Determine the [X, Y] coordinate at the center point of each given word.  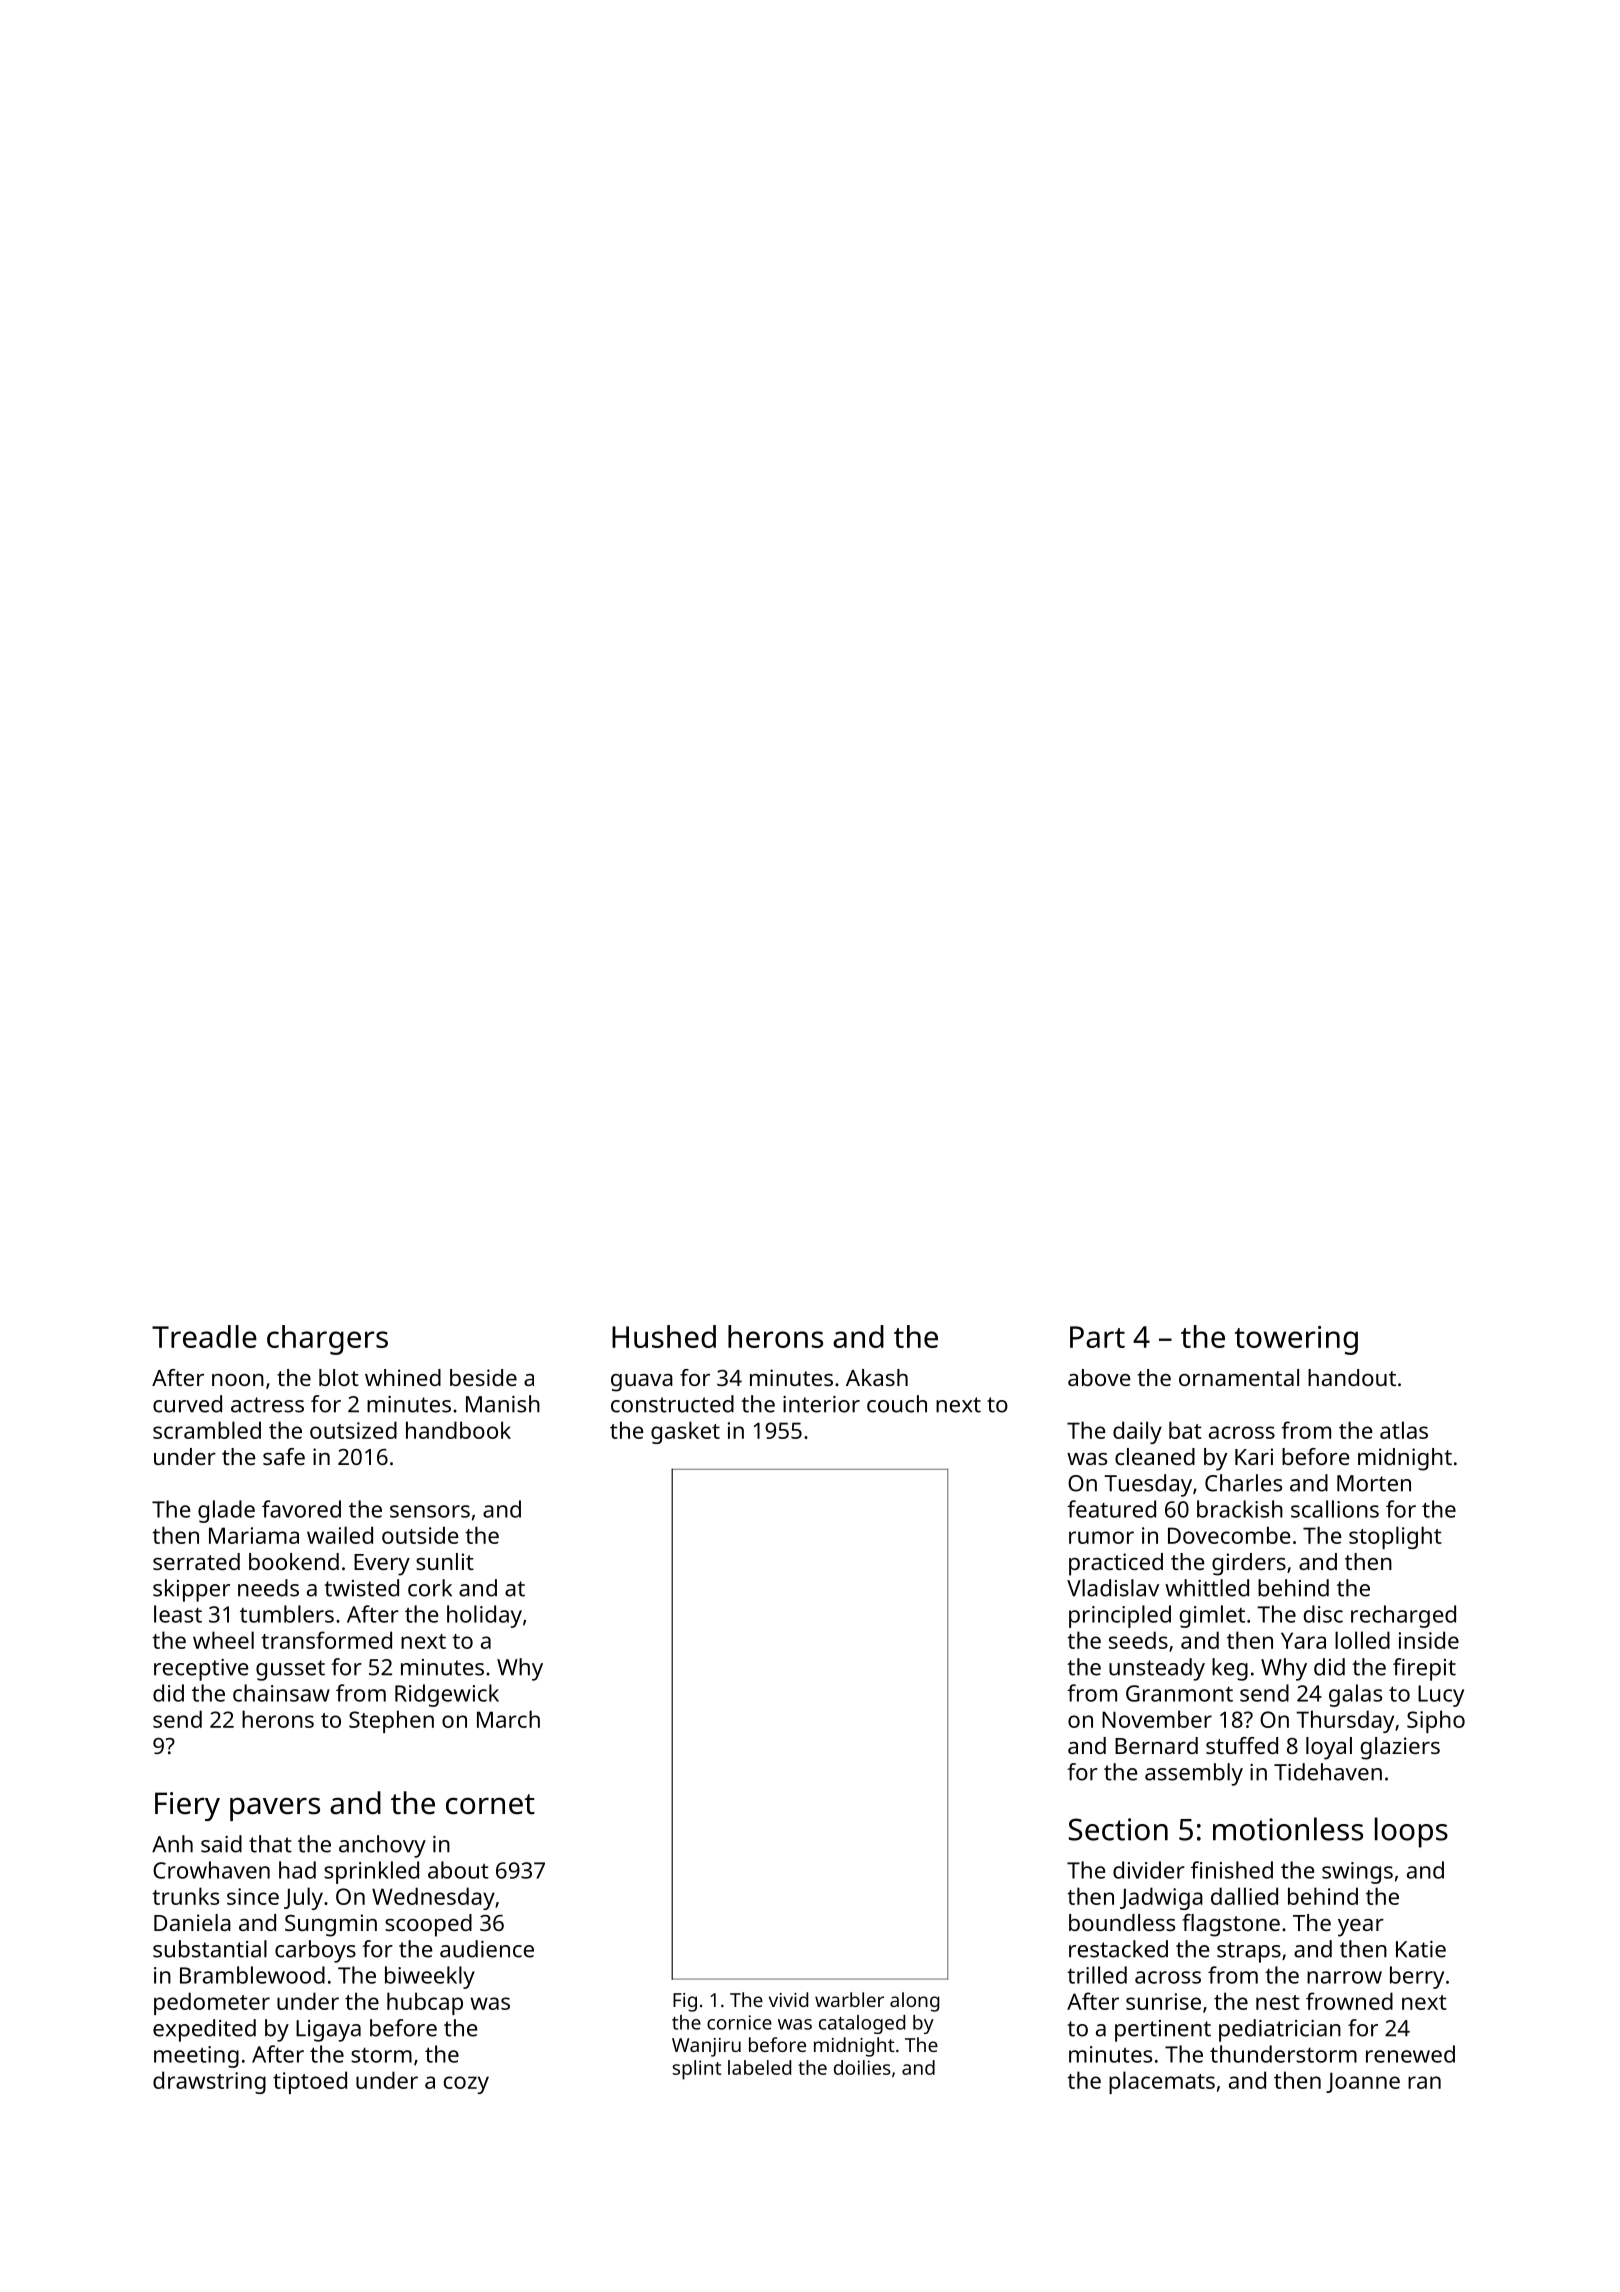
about [458, 1870]
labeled [759, 2067]
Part [1097, 1337]
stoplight [1395, 1537]
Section [1118, 1829]
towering [1296, 1340]
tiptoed [310, 2082]
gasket [685, 1432]
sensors [430, 1511]
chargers [327, 1340]
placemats [1162, 2082]
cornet [490, 1804]
